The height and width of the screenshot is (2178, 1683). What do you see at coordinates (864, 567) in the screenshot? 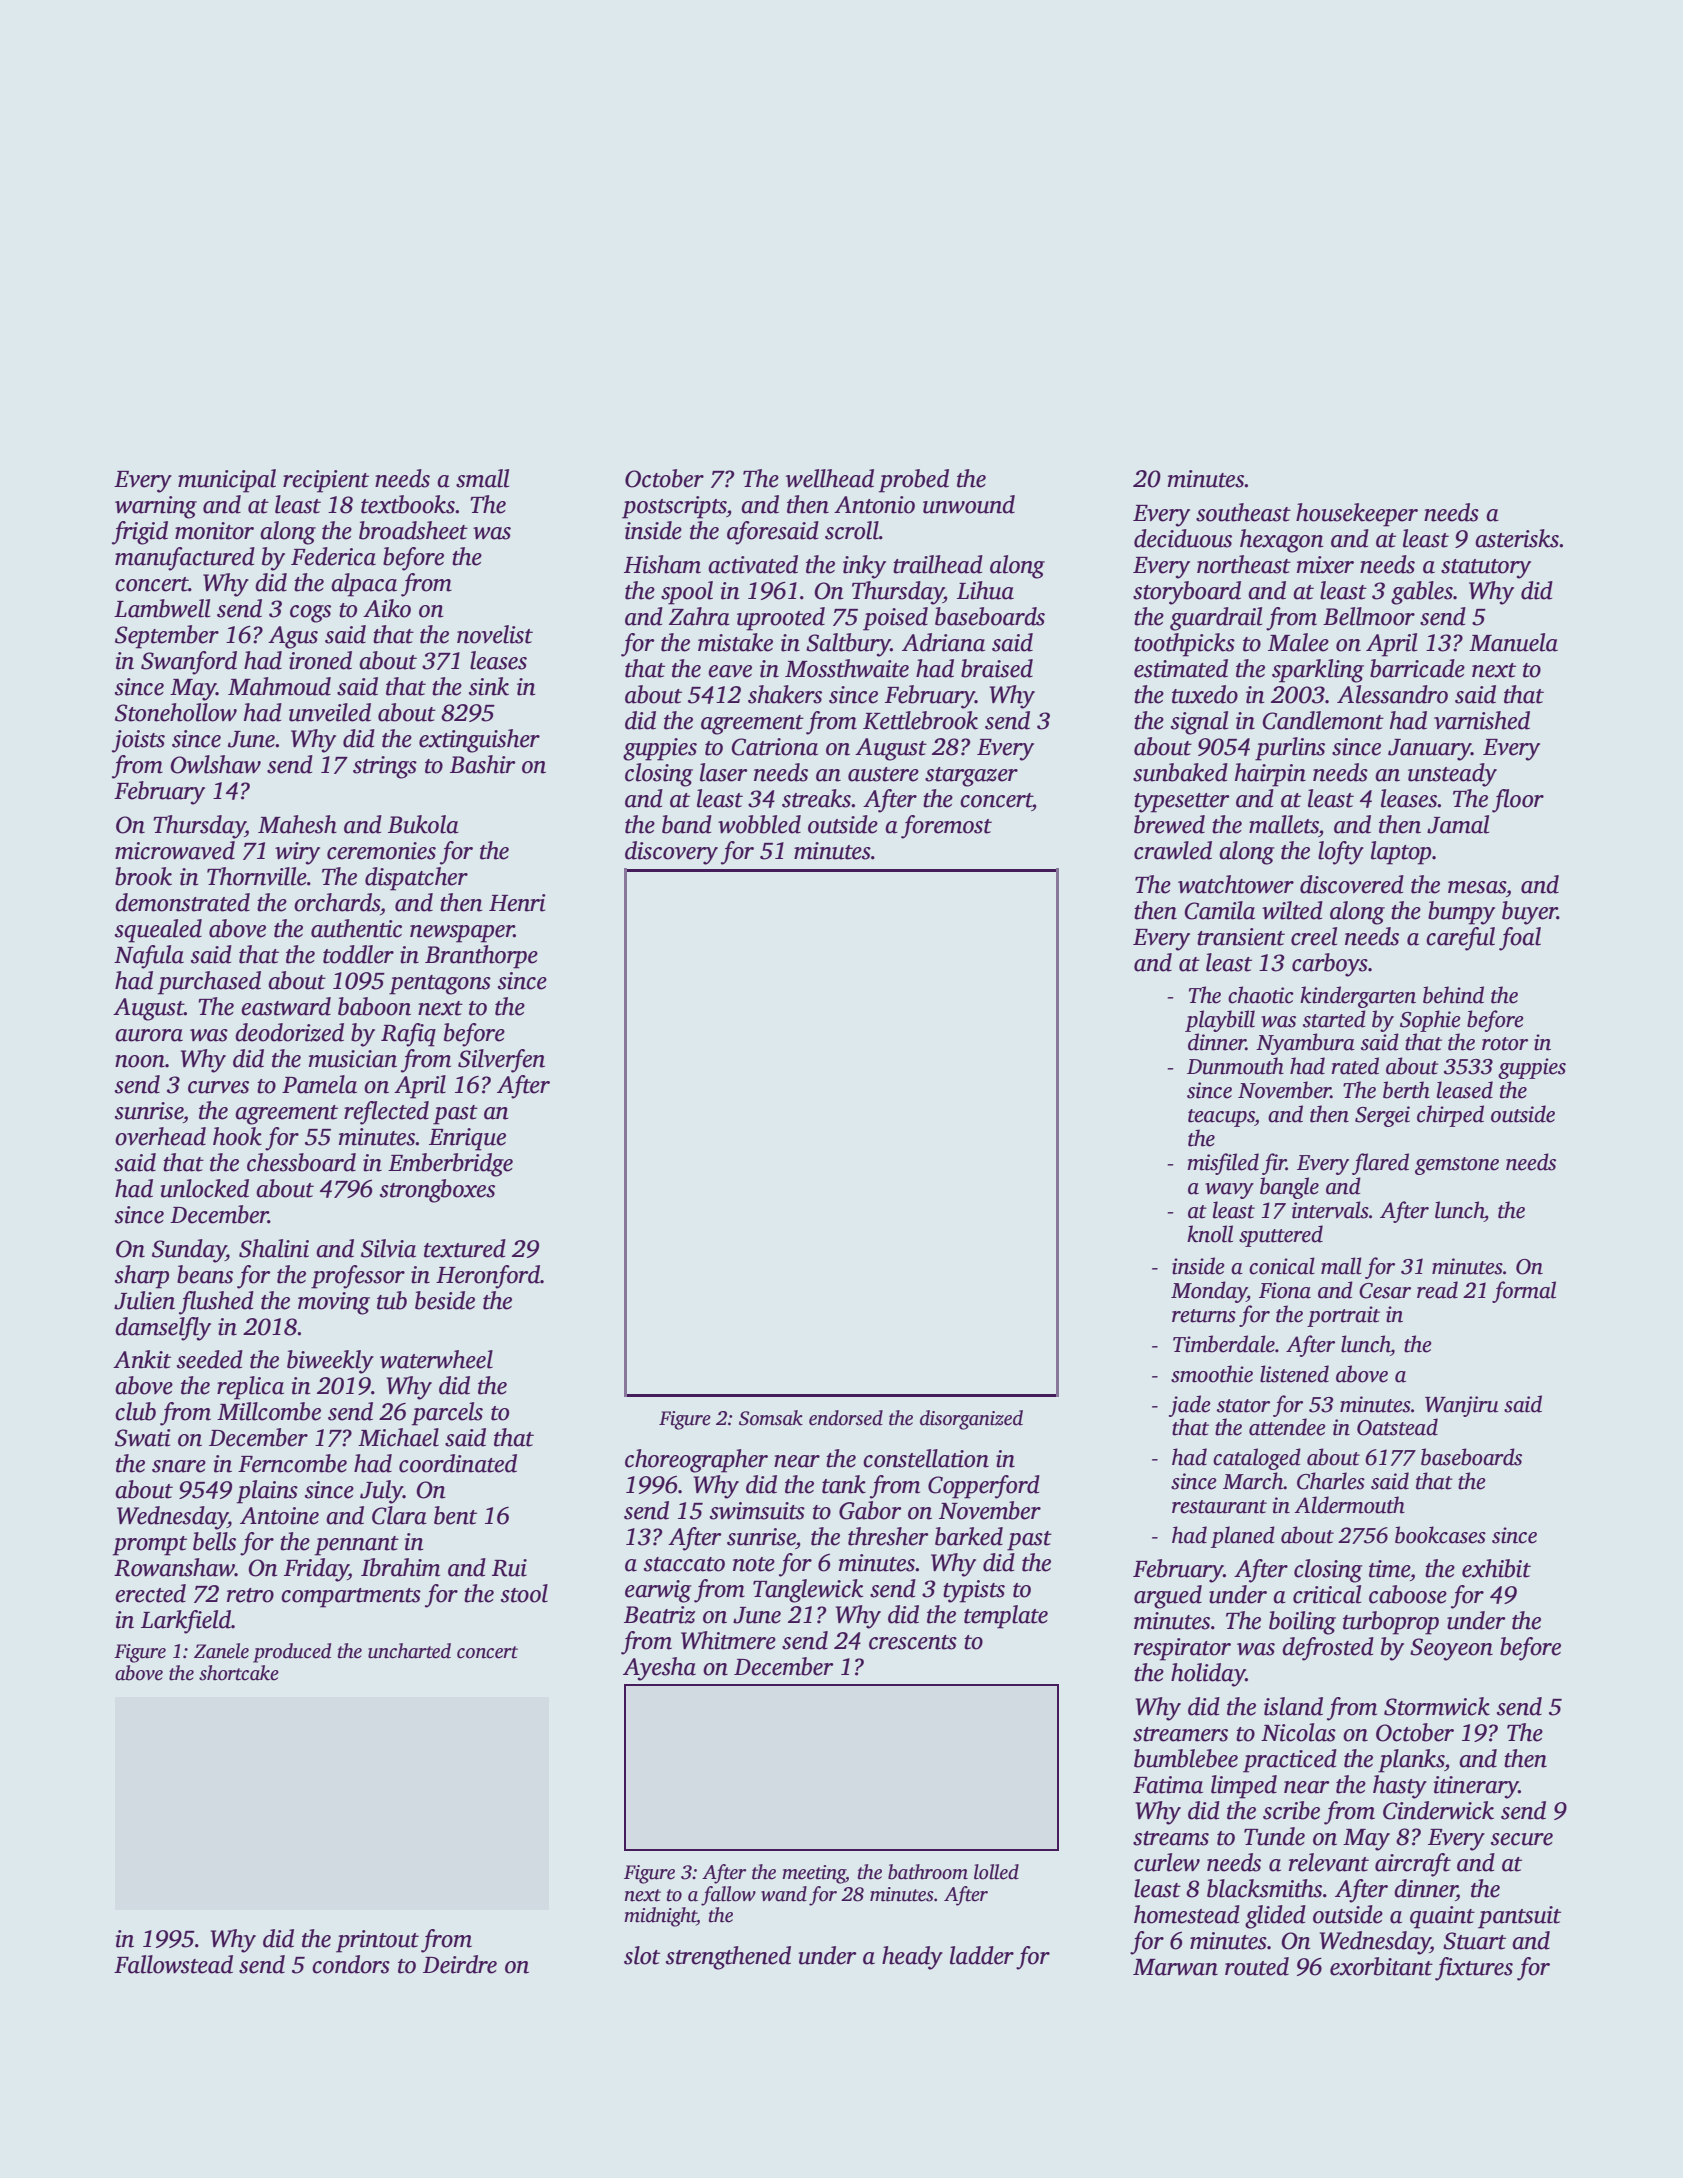
I see `inky` at bounding box center [864, 567].
